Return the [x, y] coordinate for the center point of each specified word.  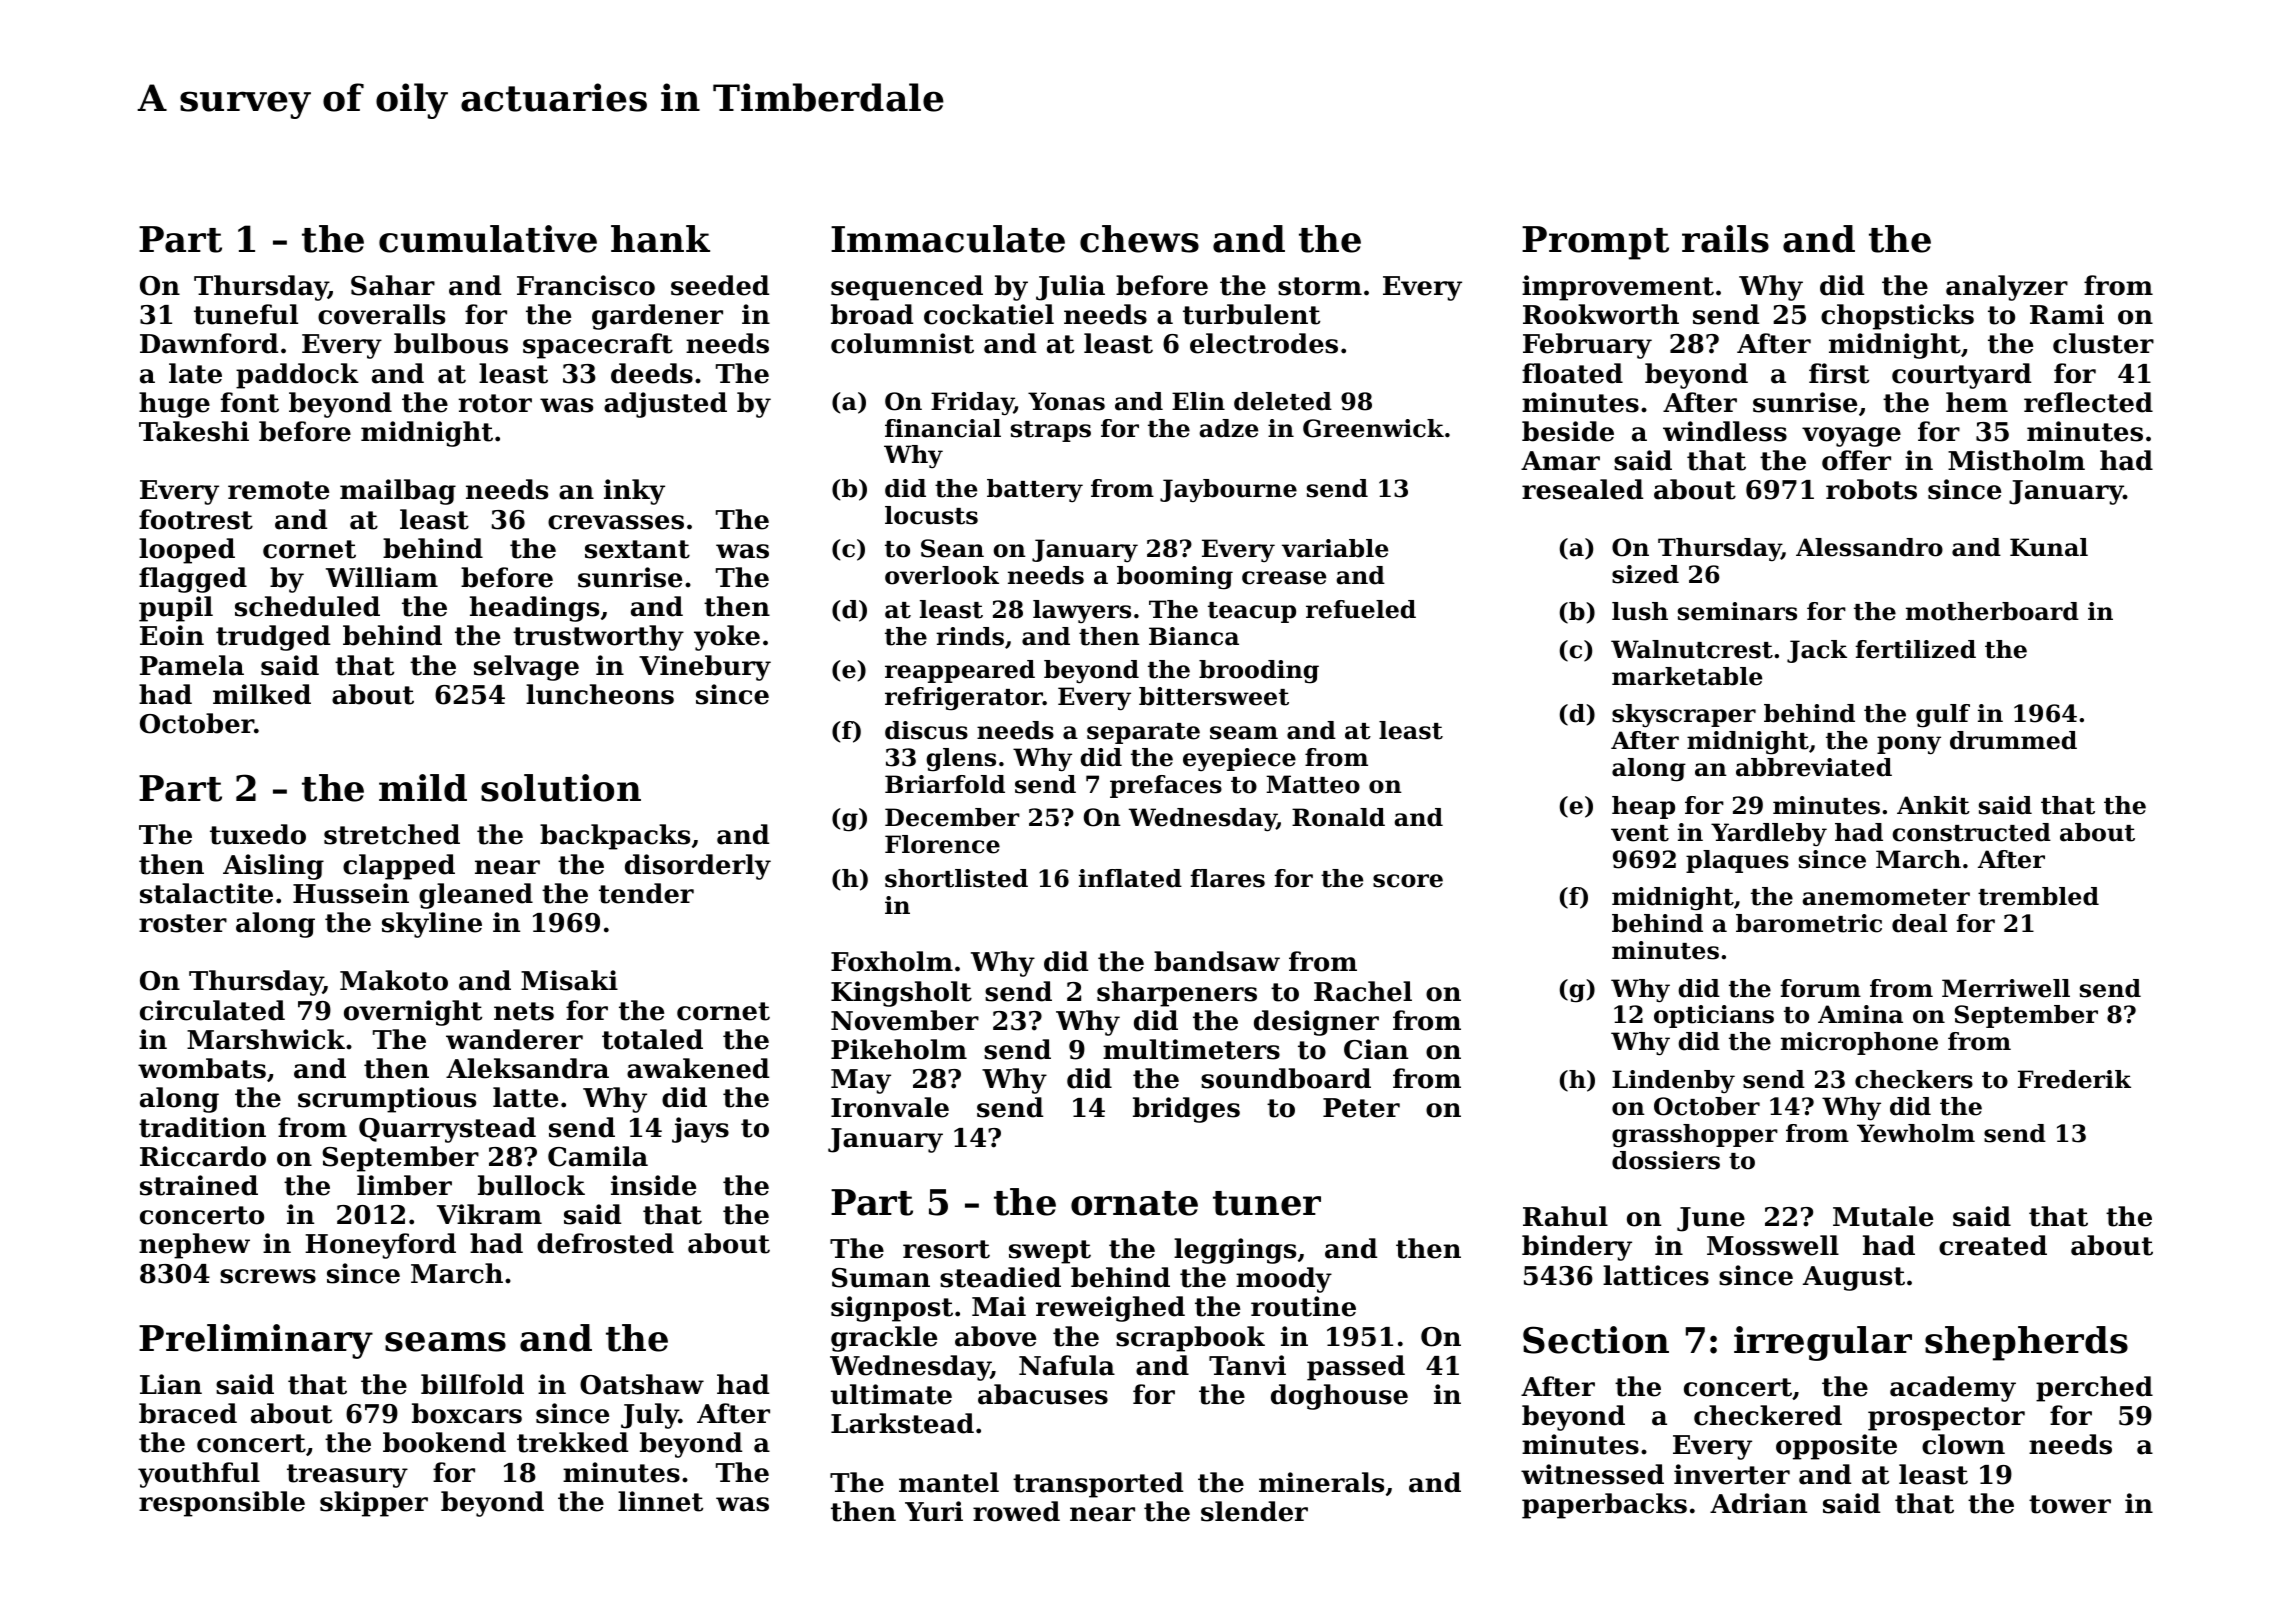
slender [1254, 1511]
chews [1139, 239]
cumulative [488, 239]
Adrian [1758, 1503]
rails [1725, 239]
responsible [222, 1504]
